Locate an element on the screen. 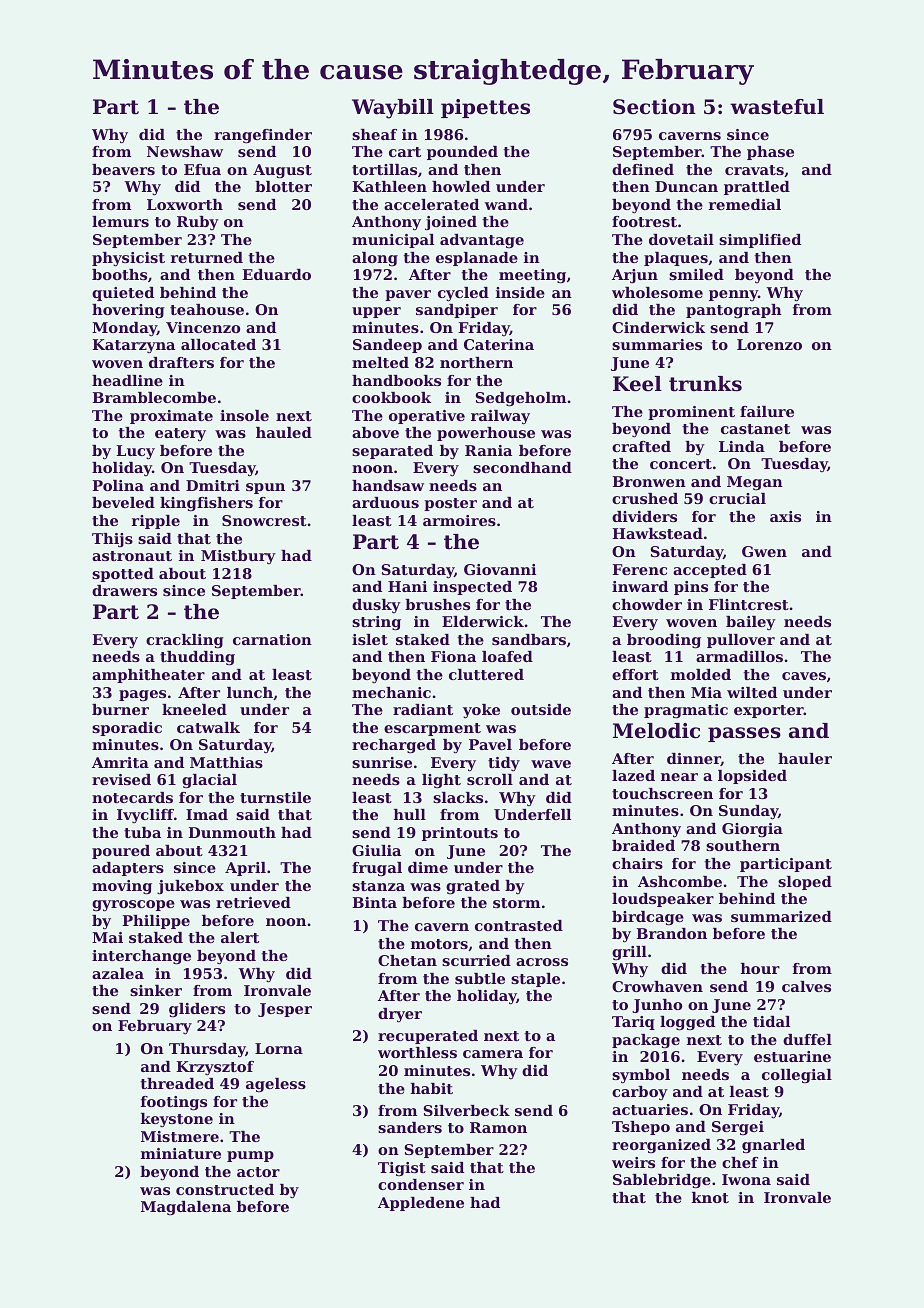 The image size is (924, 1308). pipettes is located at coordinates (485, 108).
